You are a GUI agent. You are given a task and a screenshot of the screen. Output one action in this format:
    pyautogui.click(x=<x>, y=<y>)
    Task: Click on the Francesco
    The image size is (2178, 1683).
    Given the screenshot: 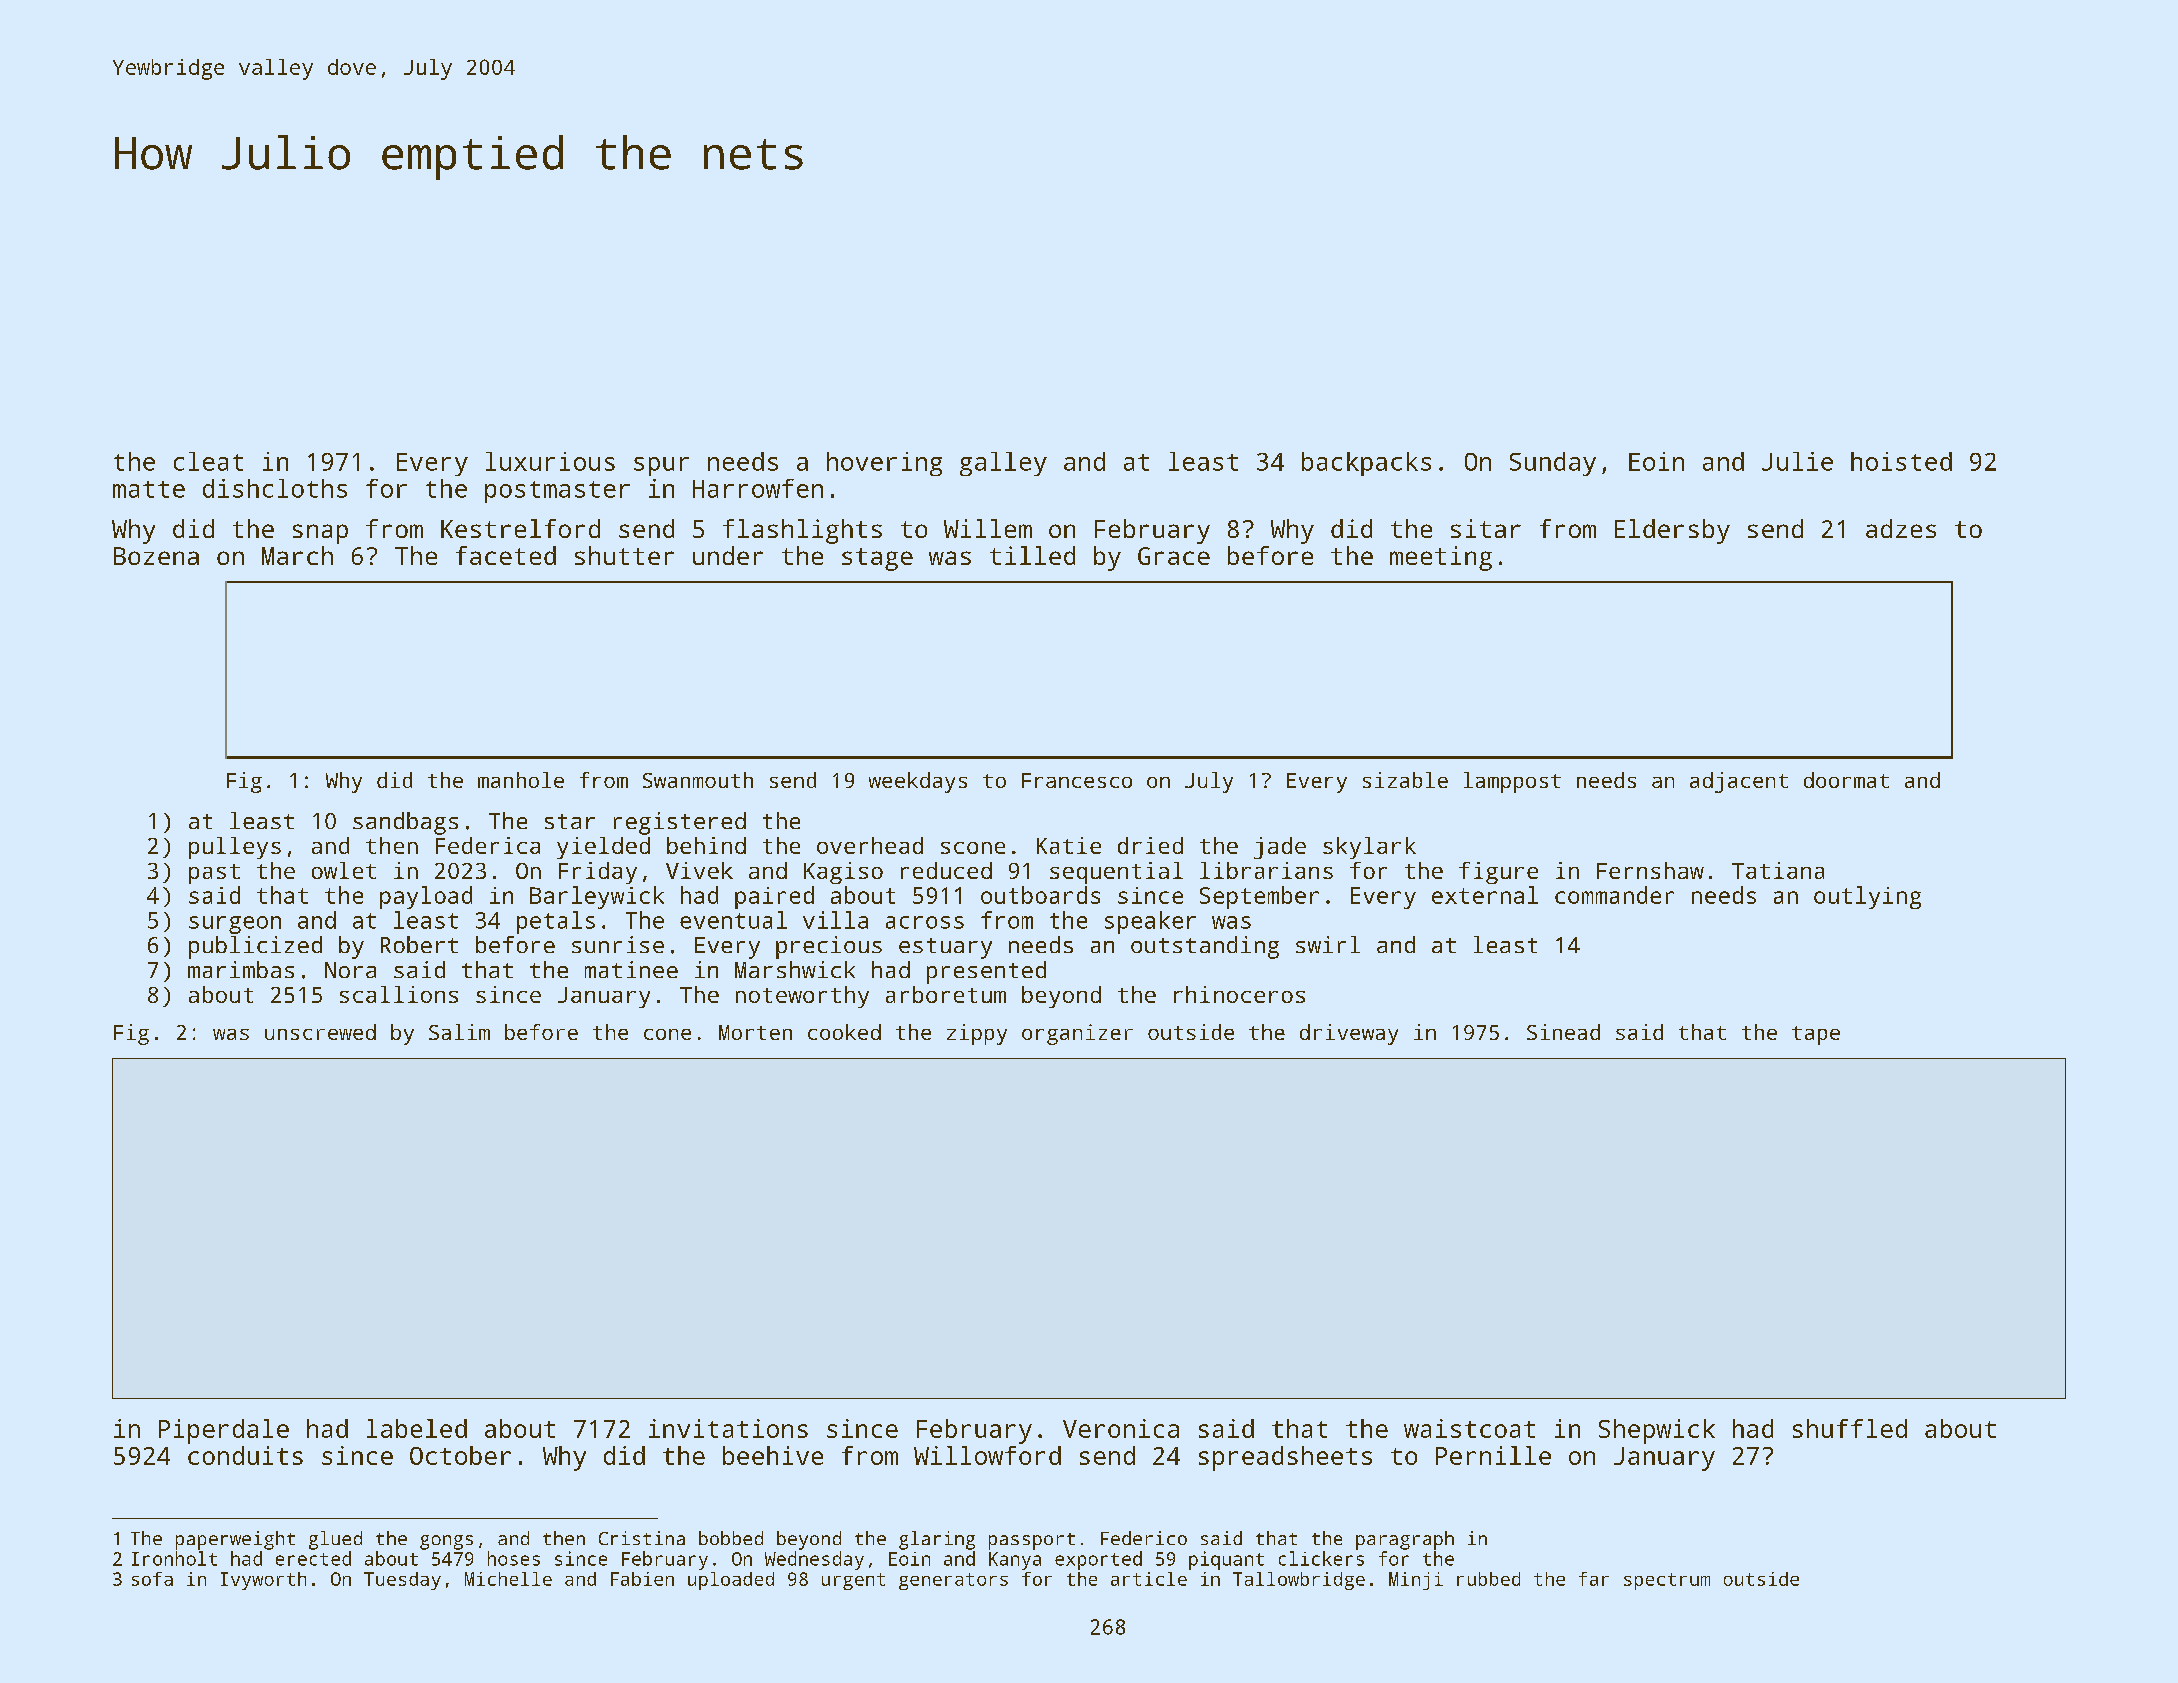 What is the action you would take?
    pyautogui.click(x=1077, y=780)
